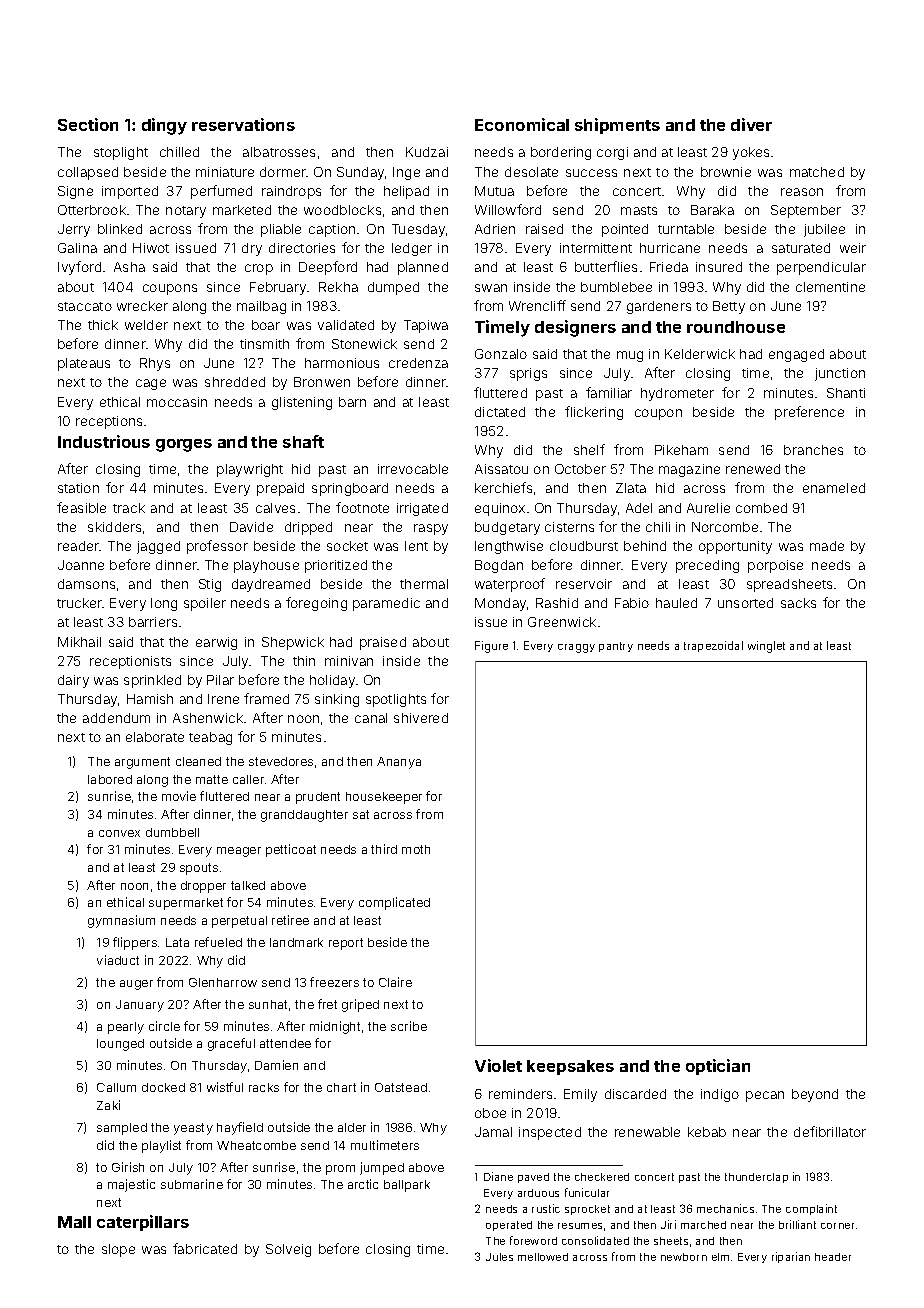 This document has width=924, height=1308. What do you see at coordinates (347, 546) in the document?
I see `socket` at bounding box center [347, 546].
